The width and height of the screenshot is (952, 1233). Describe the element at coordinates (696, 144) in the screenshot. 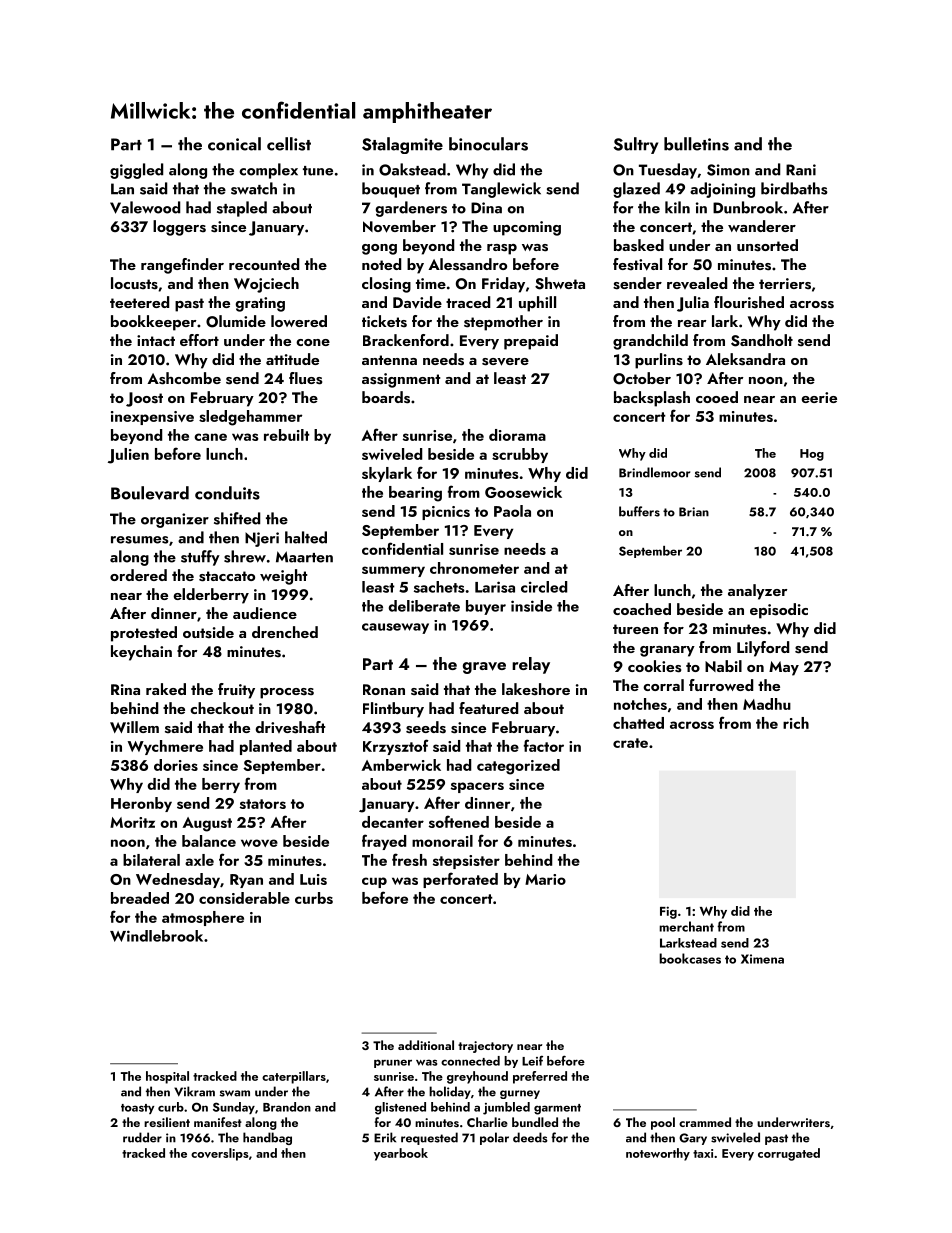

I see `bulletins` at that location.
